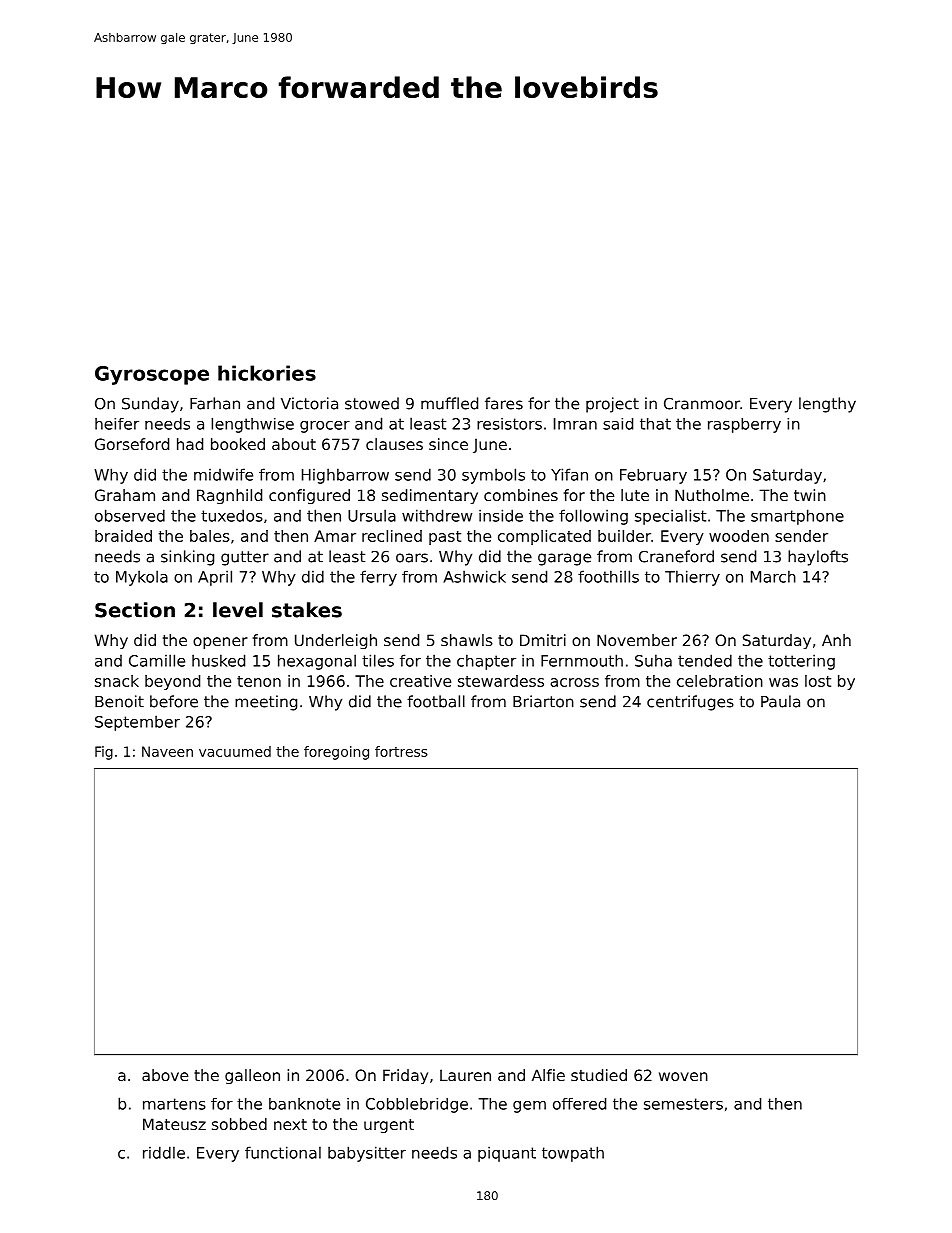 The height and width of the image is (1233, 952). I want to click on March, so click(773, 576).
